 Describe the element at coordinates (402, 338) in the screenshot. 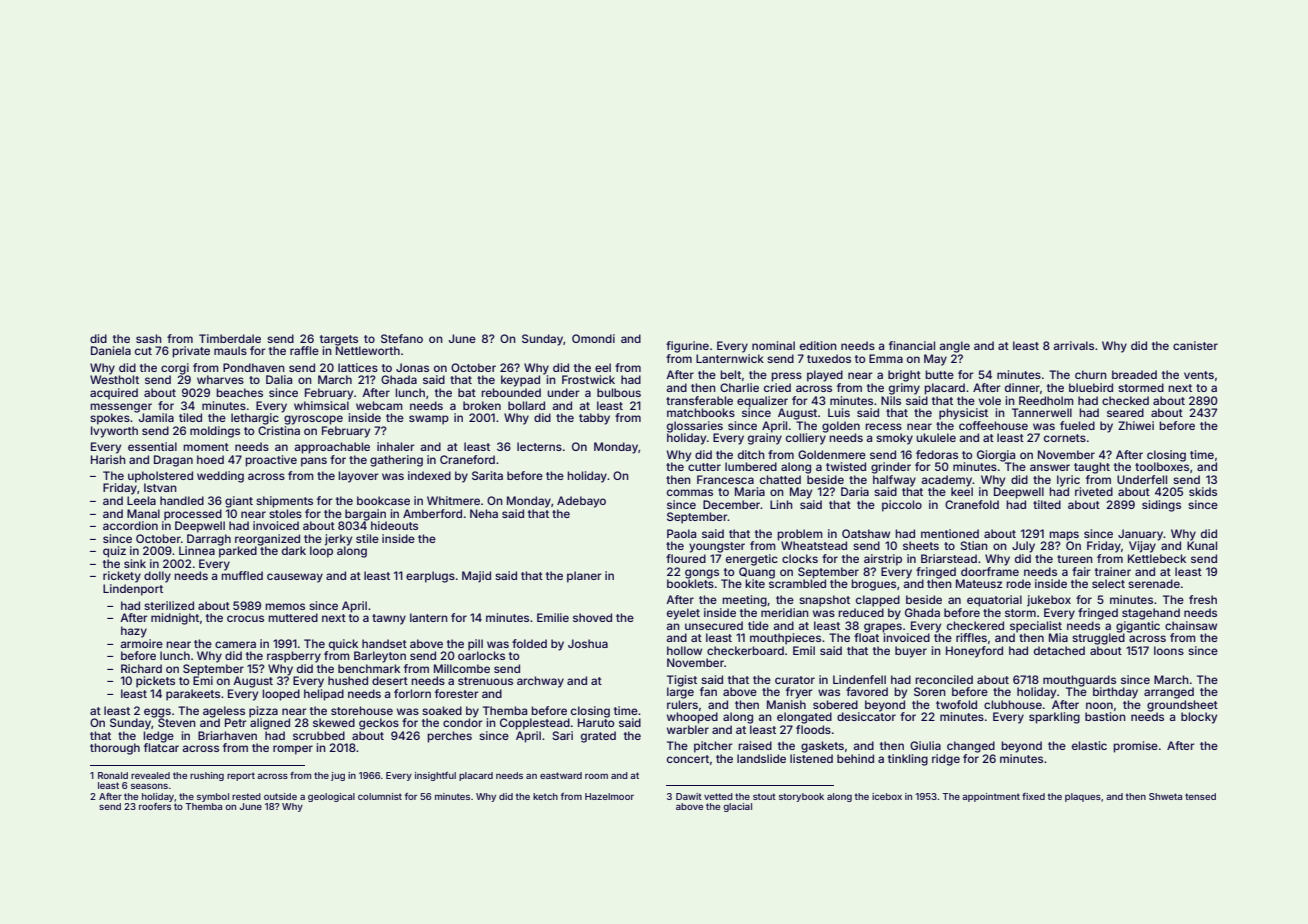

I see `Stefano` at that location.
